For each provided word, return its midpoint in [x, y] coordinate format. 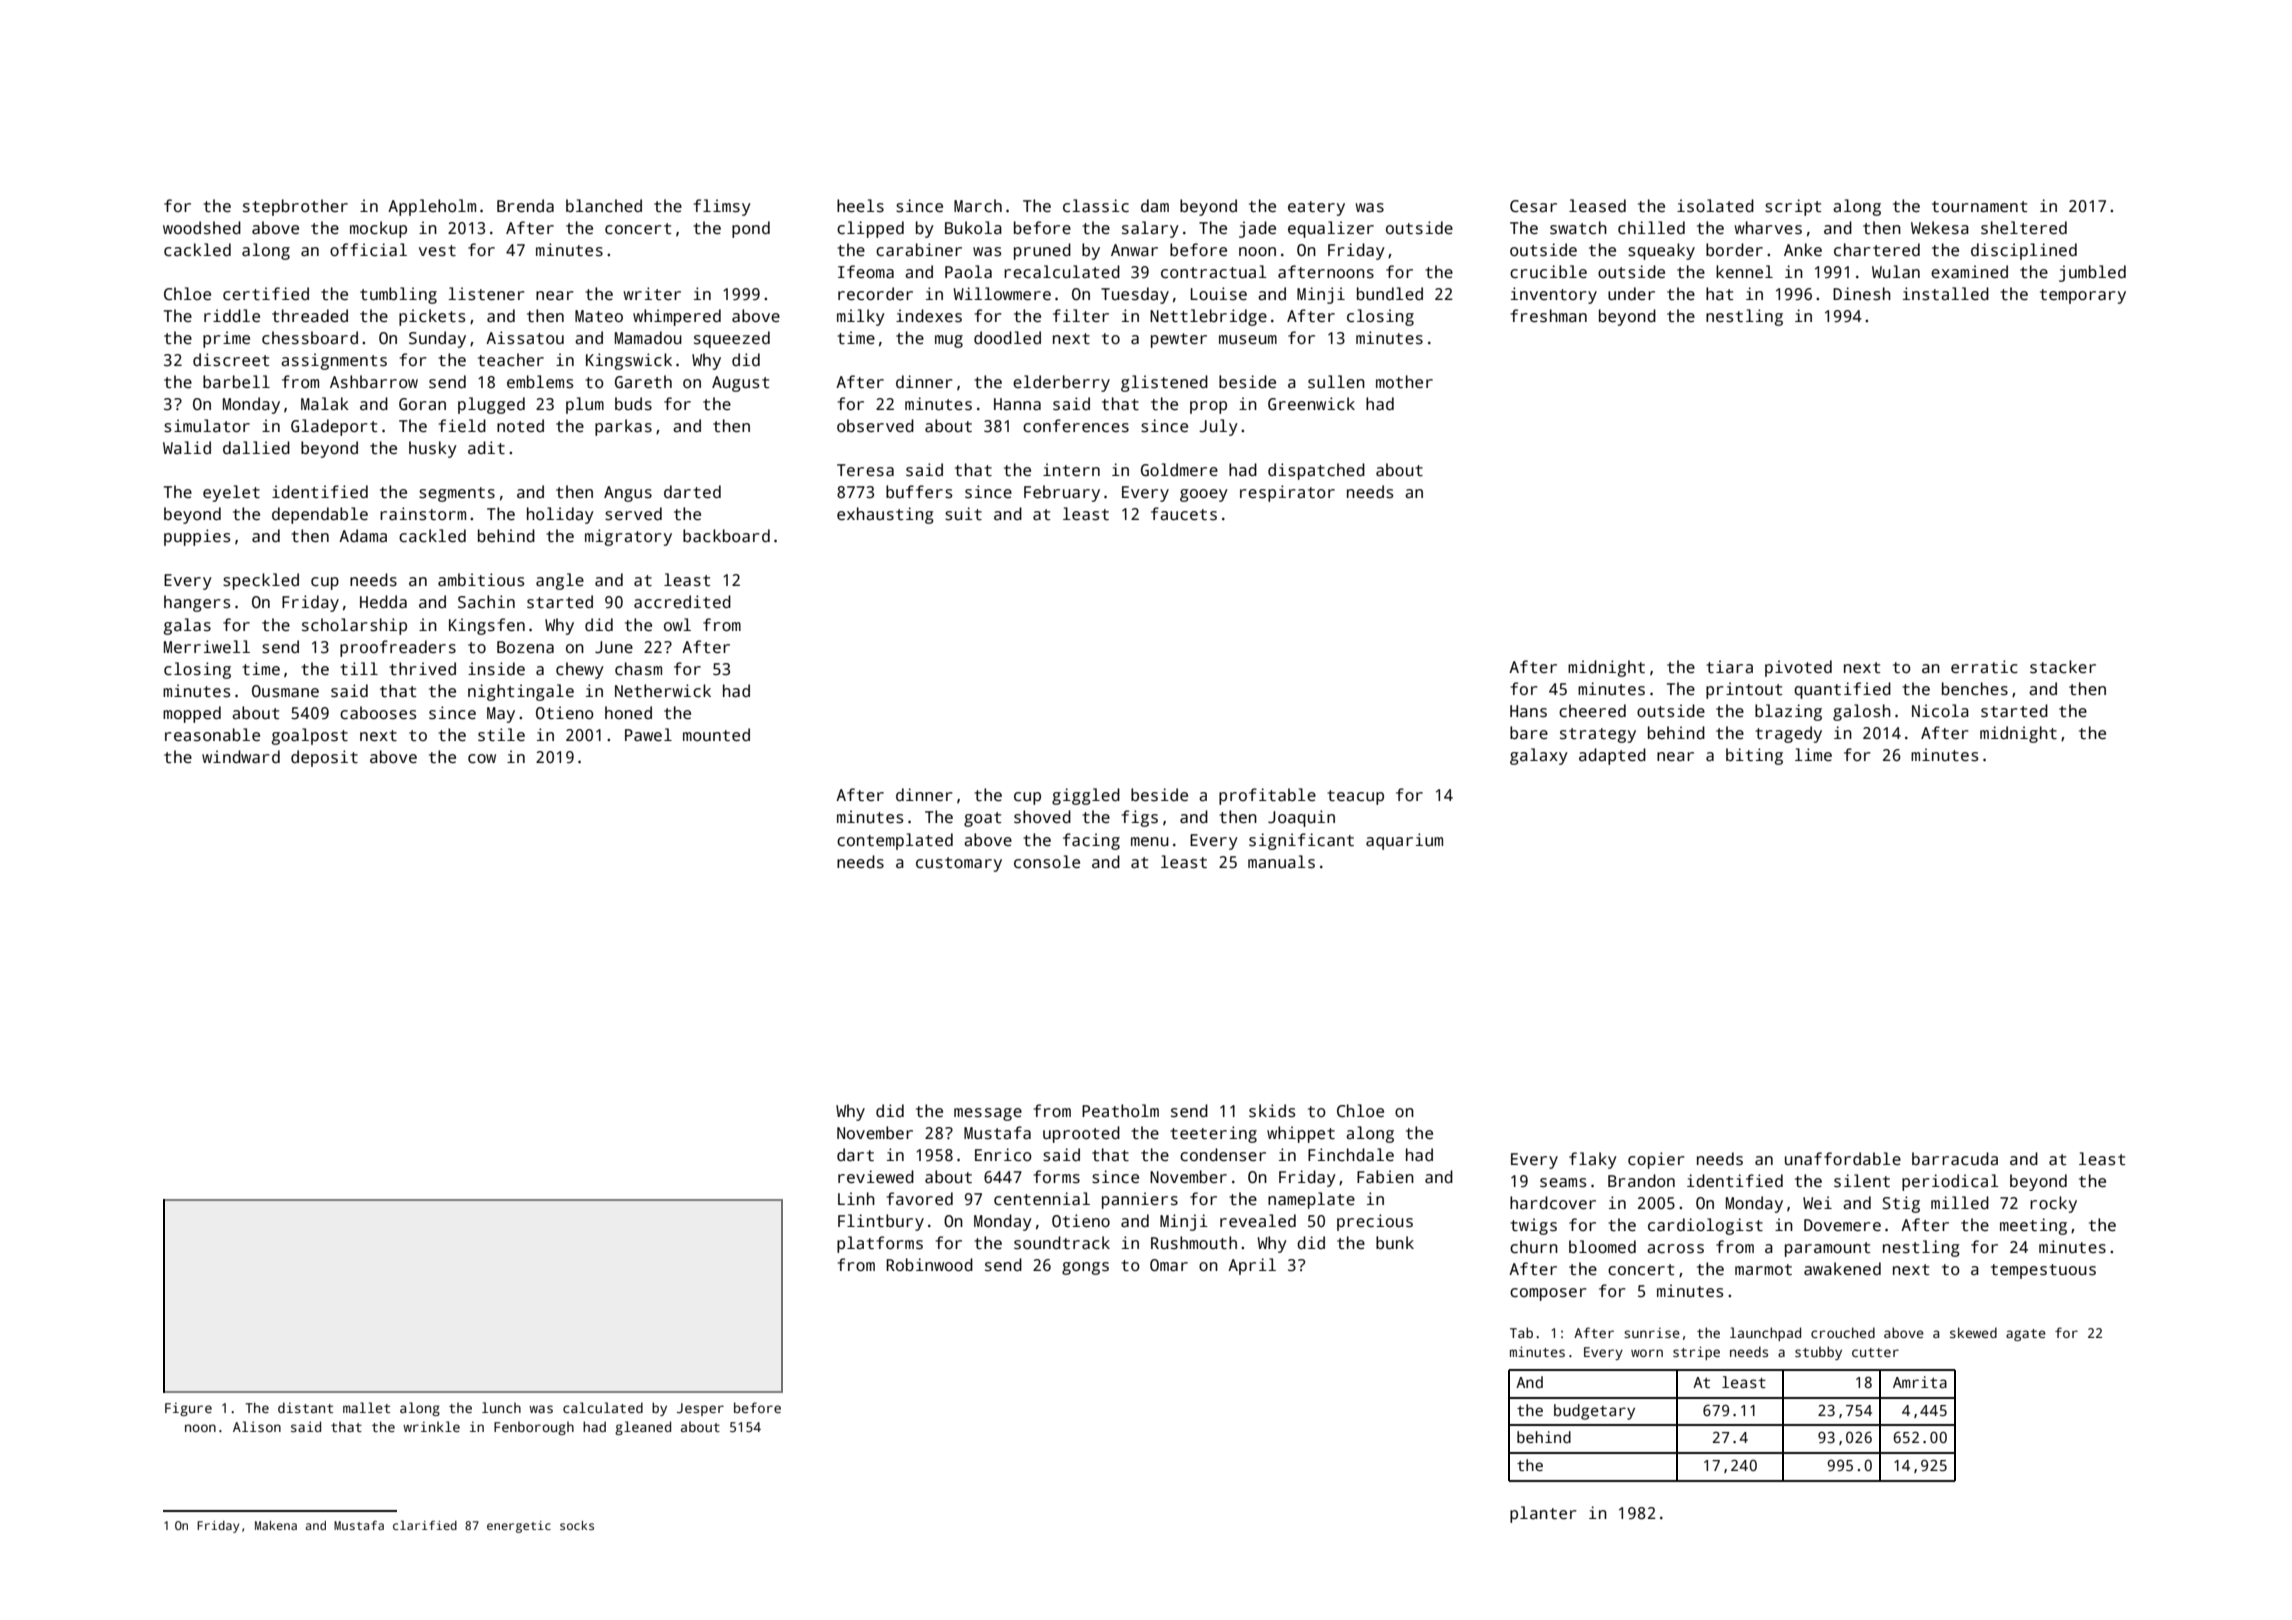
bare [1529, 732]
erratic [1984, 667]
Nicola [1940, 711]
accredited [682, 602]
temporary [2083, 296]
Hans [1528, 711]
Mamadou [648, 338]
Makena [276, 1525]
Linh [856, 1198]
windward [241, 757]
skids [1272, 1111]
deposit [324, 758]
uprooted [1081, 1134]
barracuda [1955, 1159]
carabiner [919, 250]
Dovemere [1842, 1225]
